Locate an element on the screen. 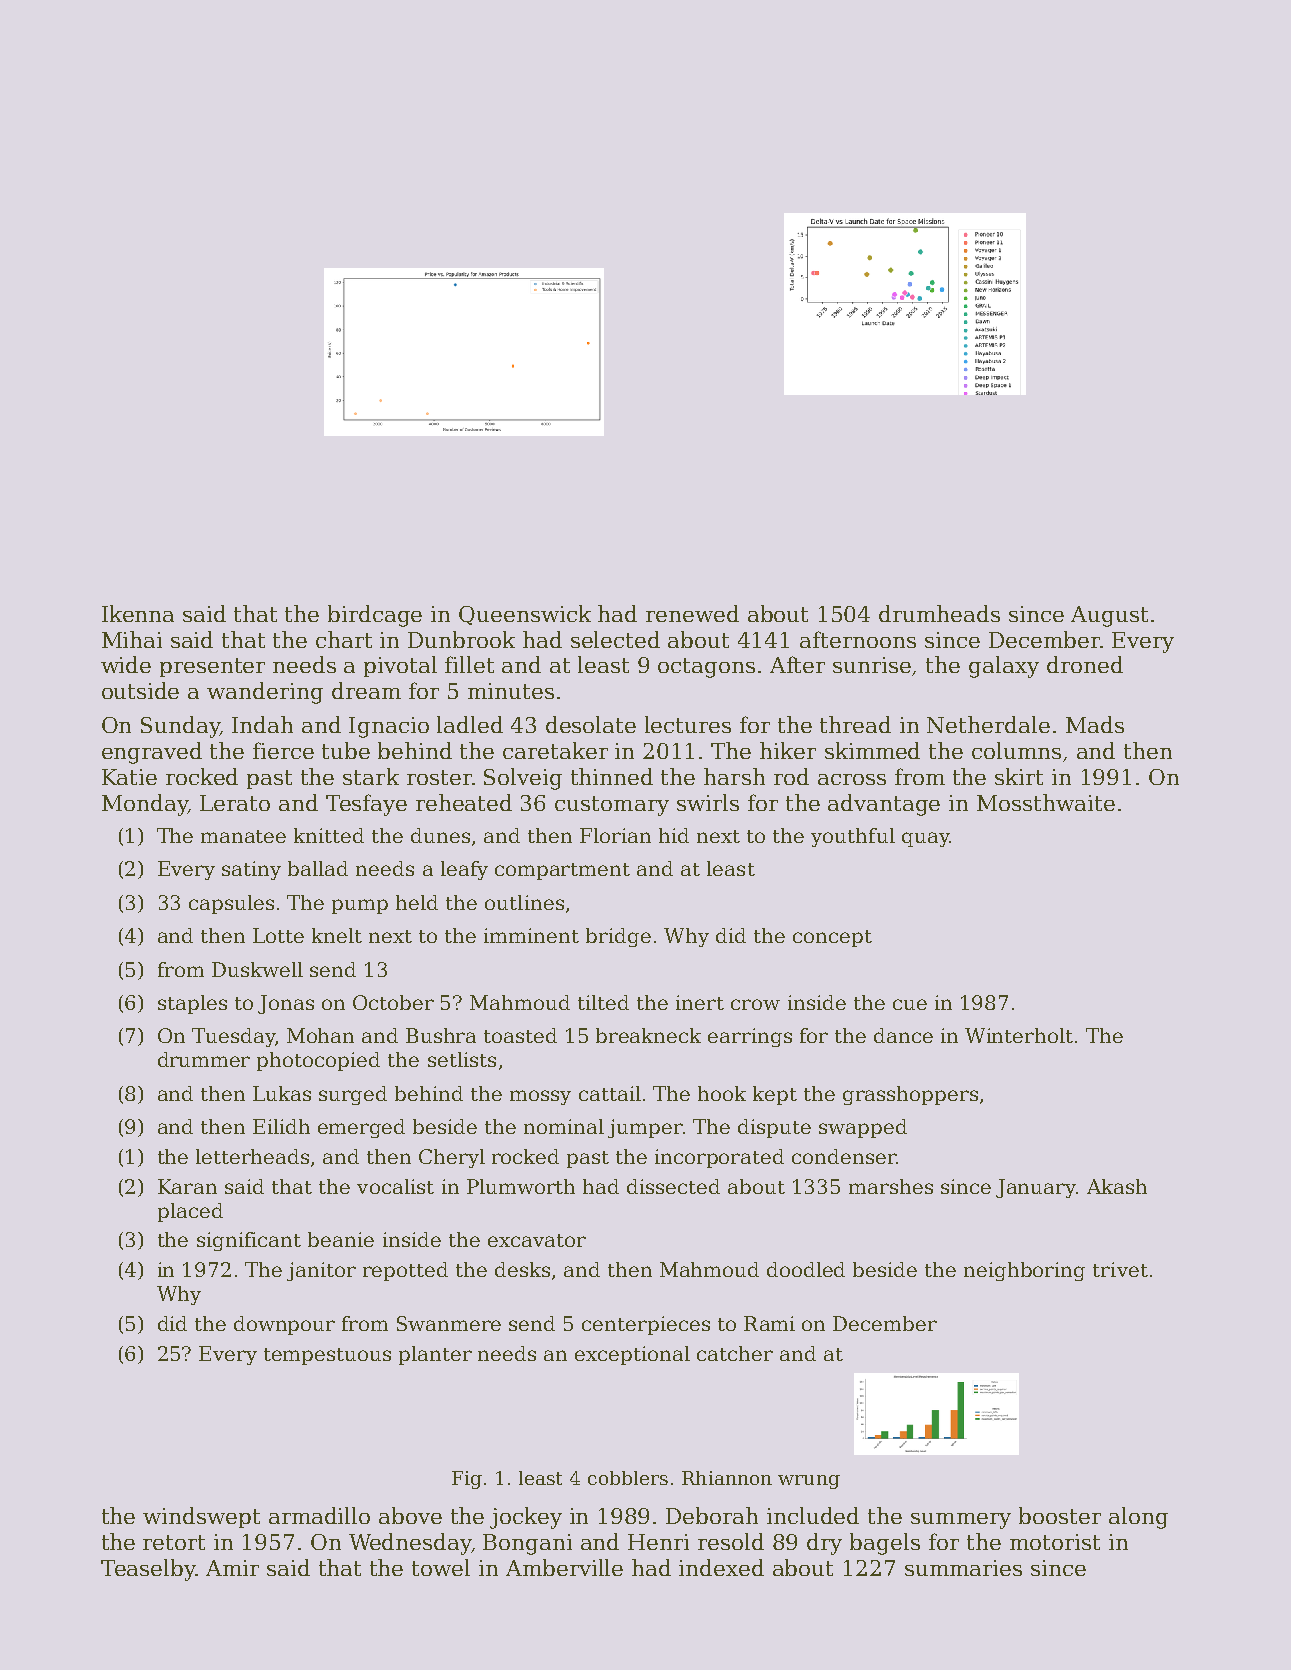  Amir is located at coordinates (232, 1568).
